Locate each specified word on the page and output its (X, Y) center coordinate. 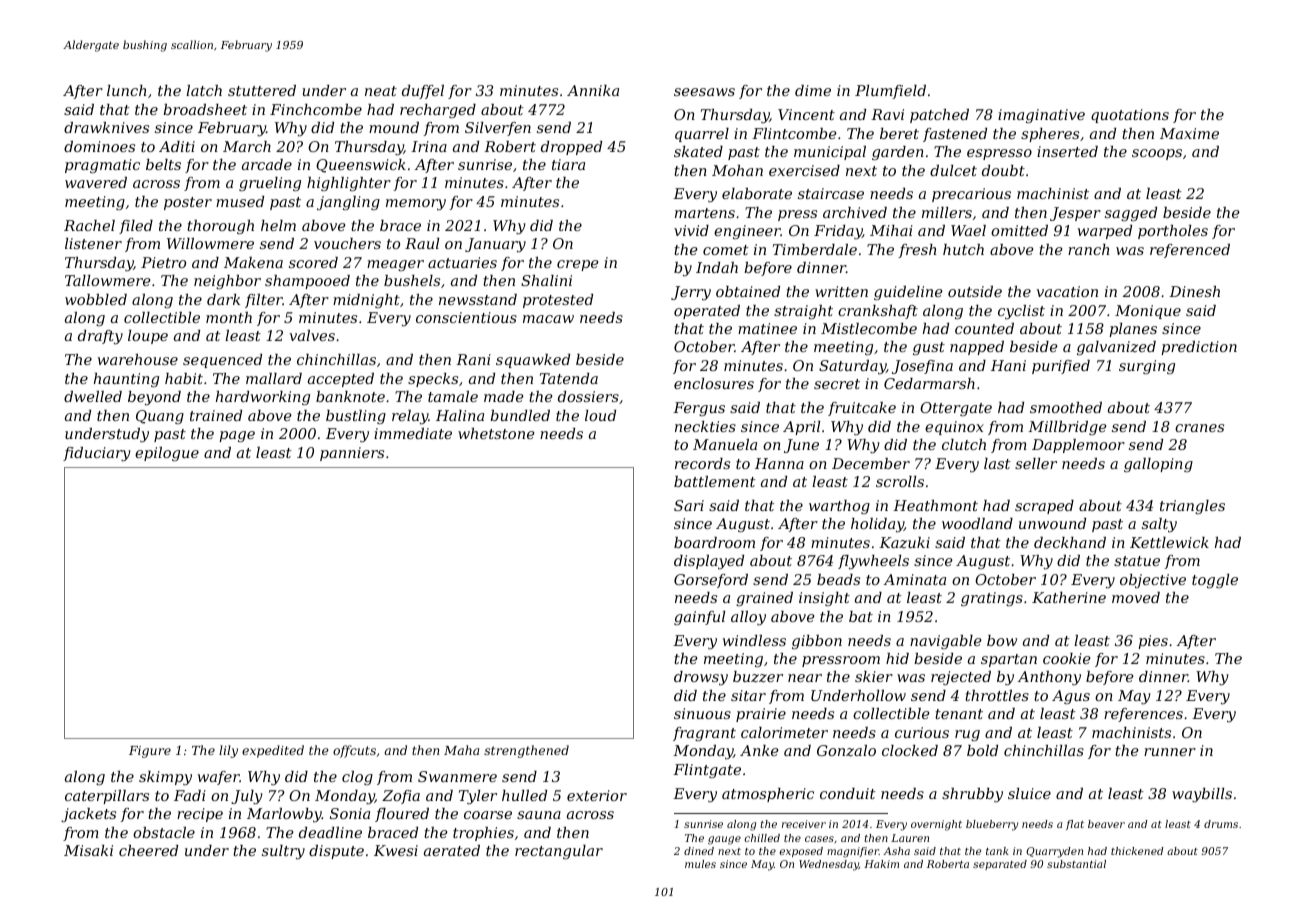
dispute (336, 852)
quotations (1130, 116)
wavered (96, 182)
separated (1000, 865)
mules (700, 864)
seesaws (704, 92)
